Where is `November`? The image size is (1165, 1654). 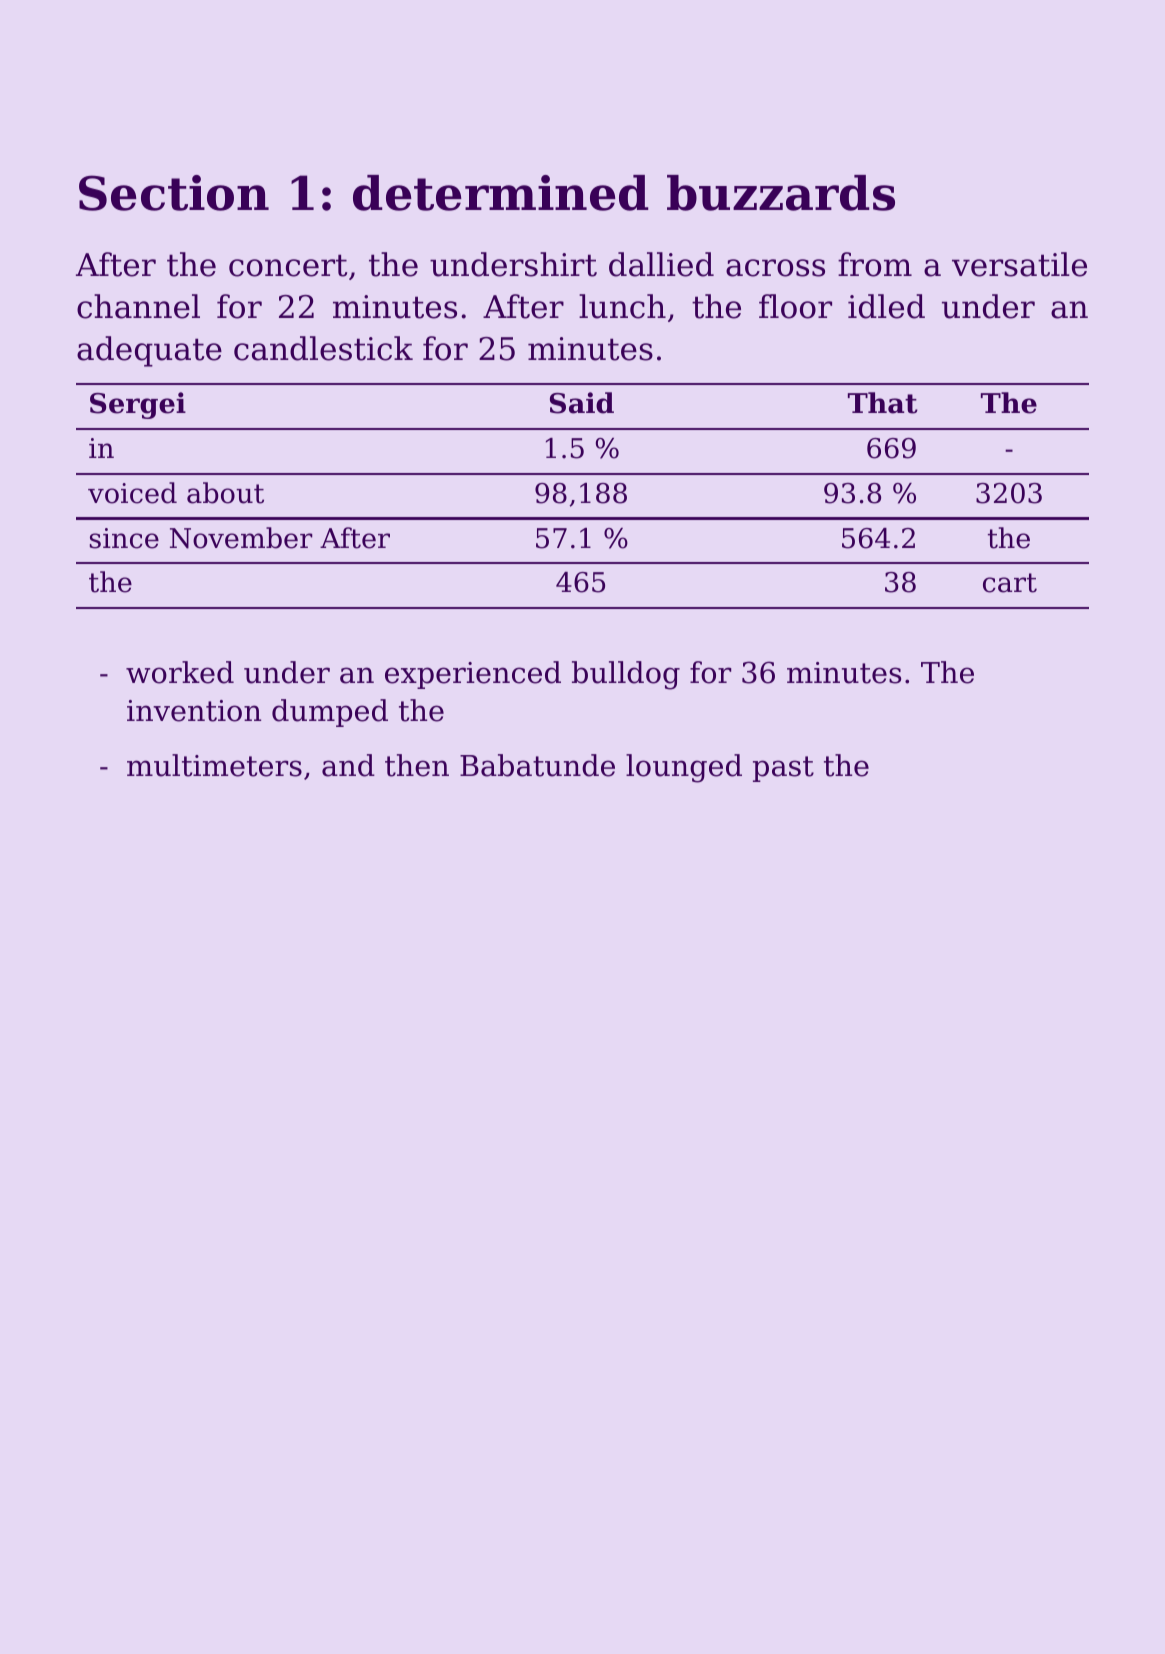 November is located at coordinates (241, 538).
